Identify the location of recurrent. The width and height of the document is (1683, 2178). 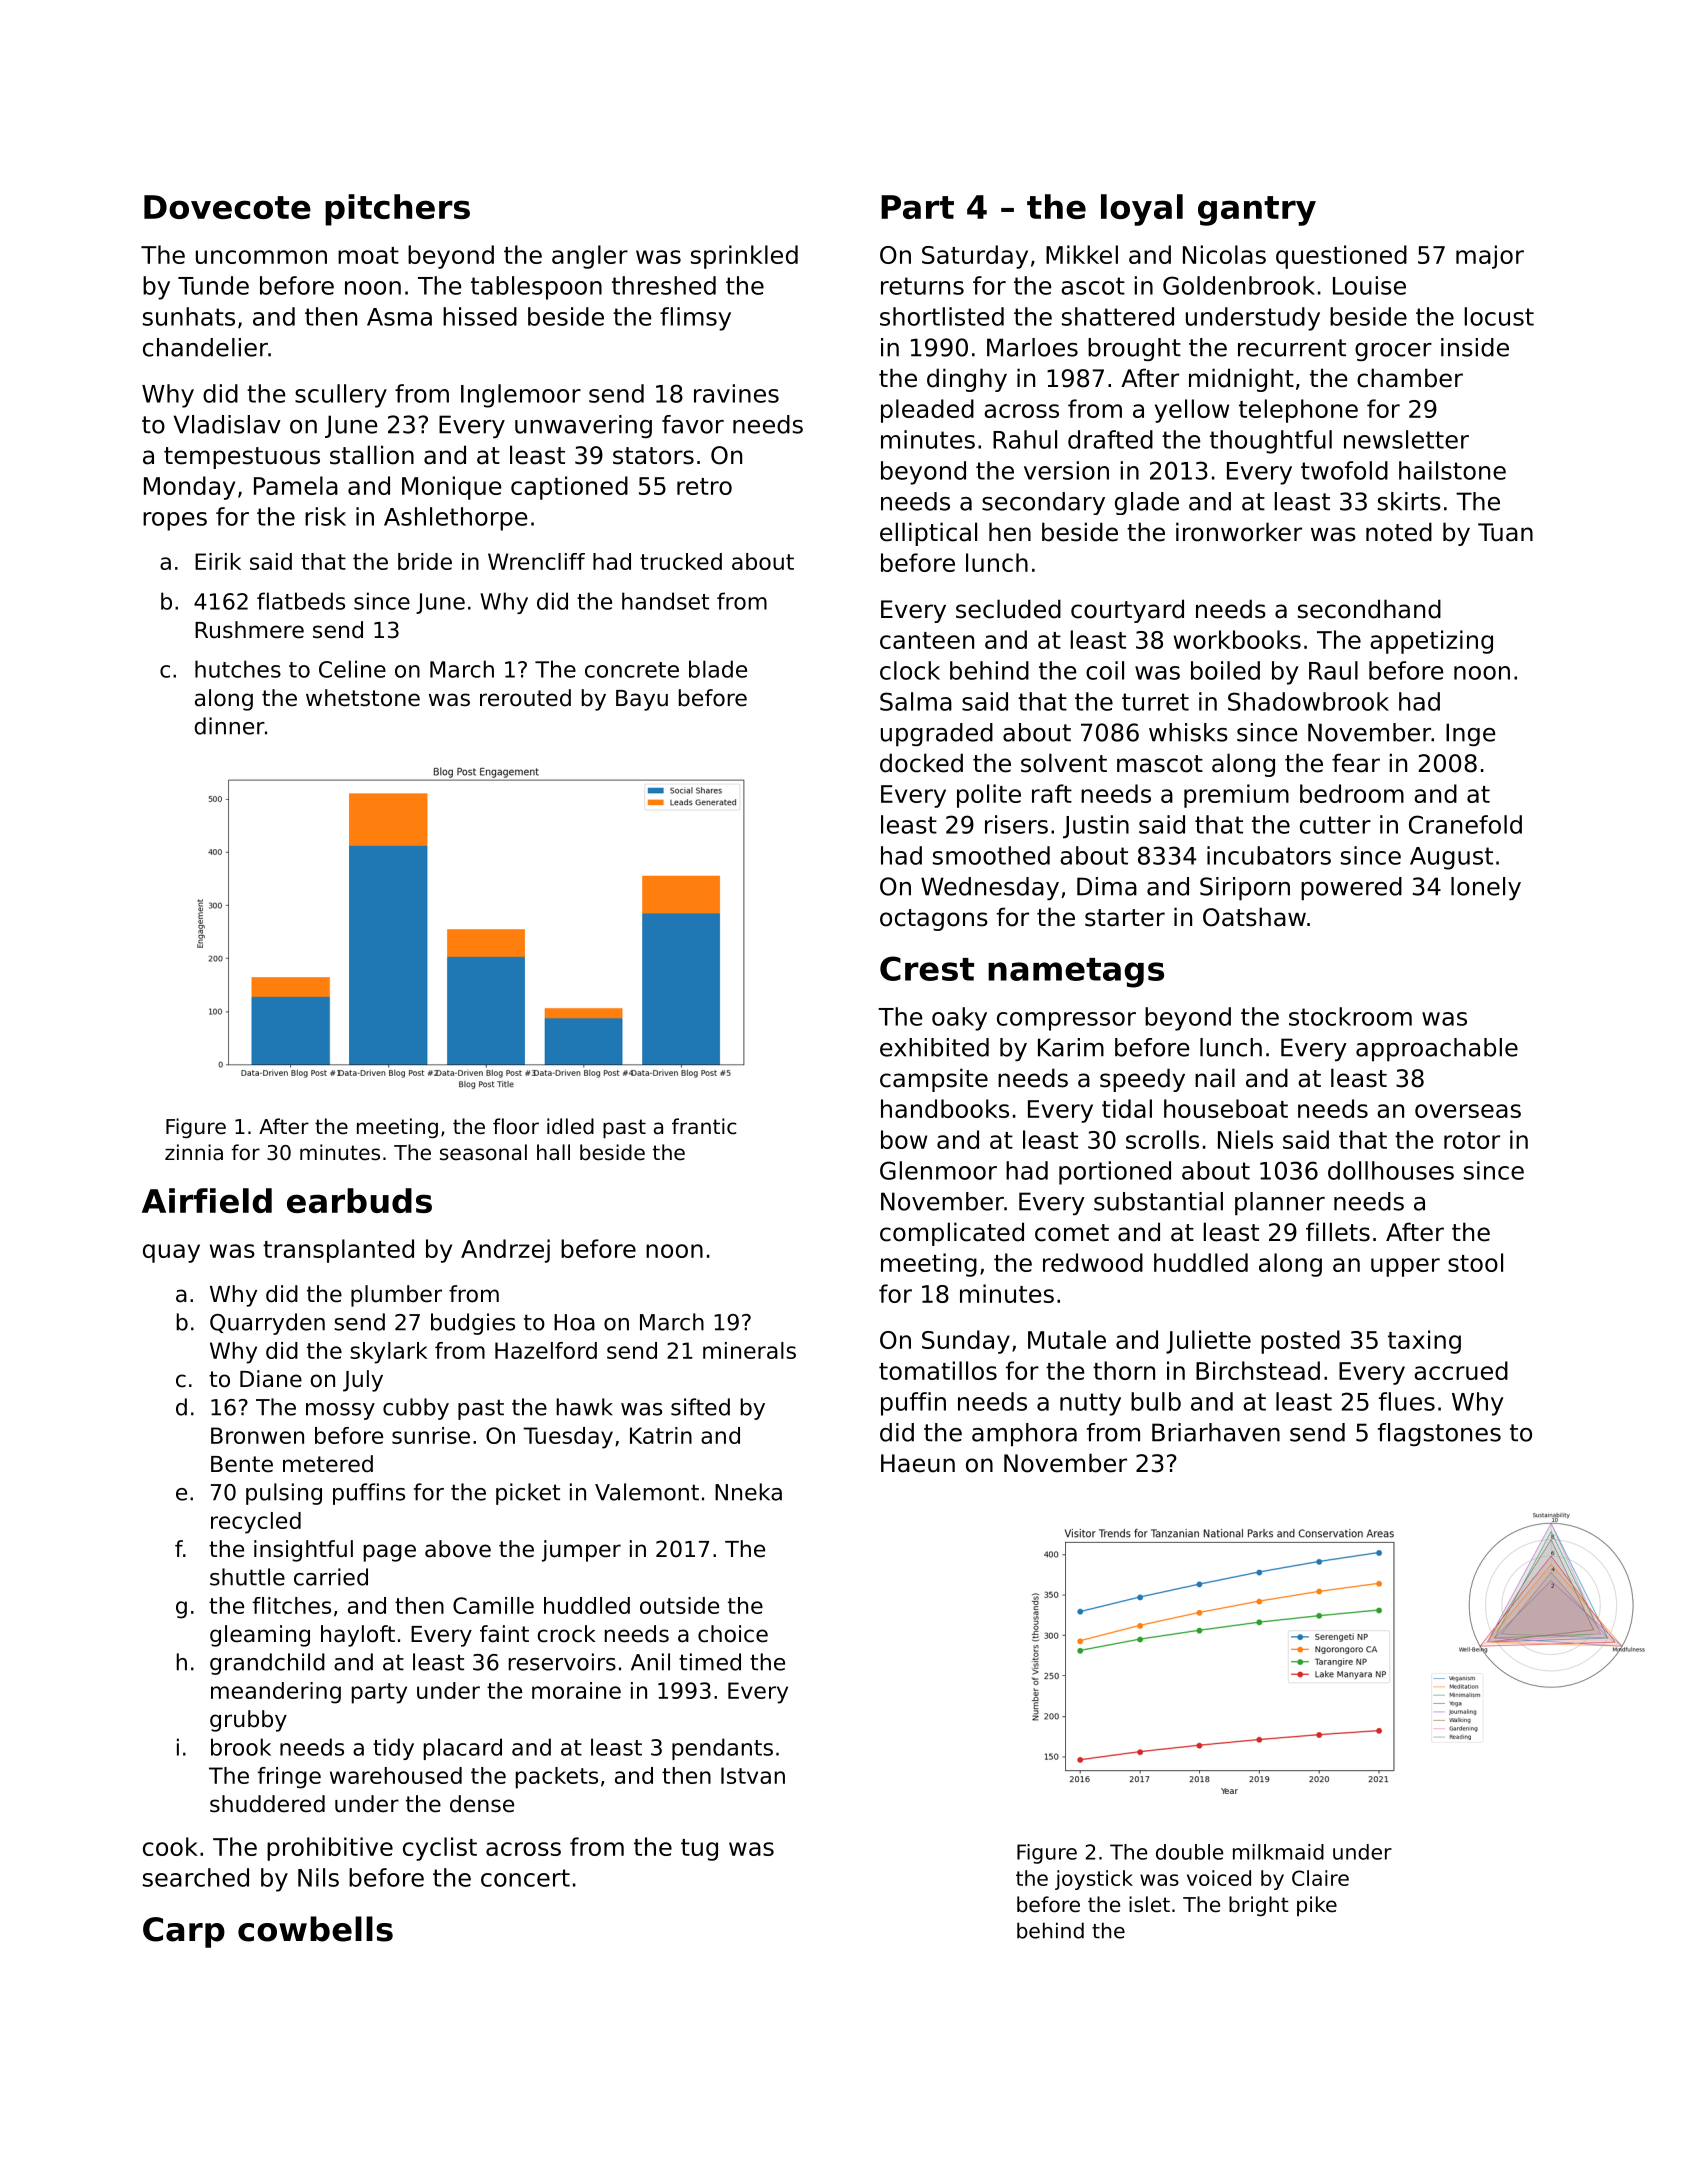
(1292, 348).
